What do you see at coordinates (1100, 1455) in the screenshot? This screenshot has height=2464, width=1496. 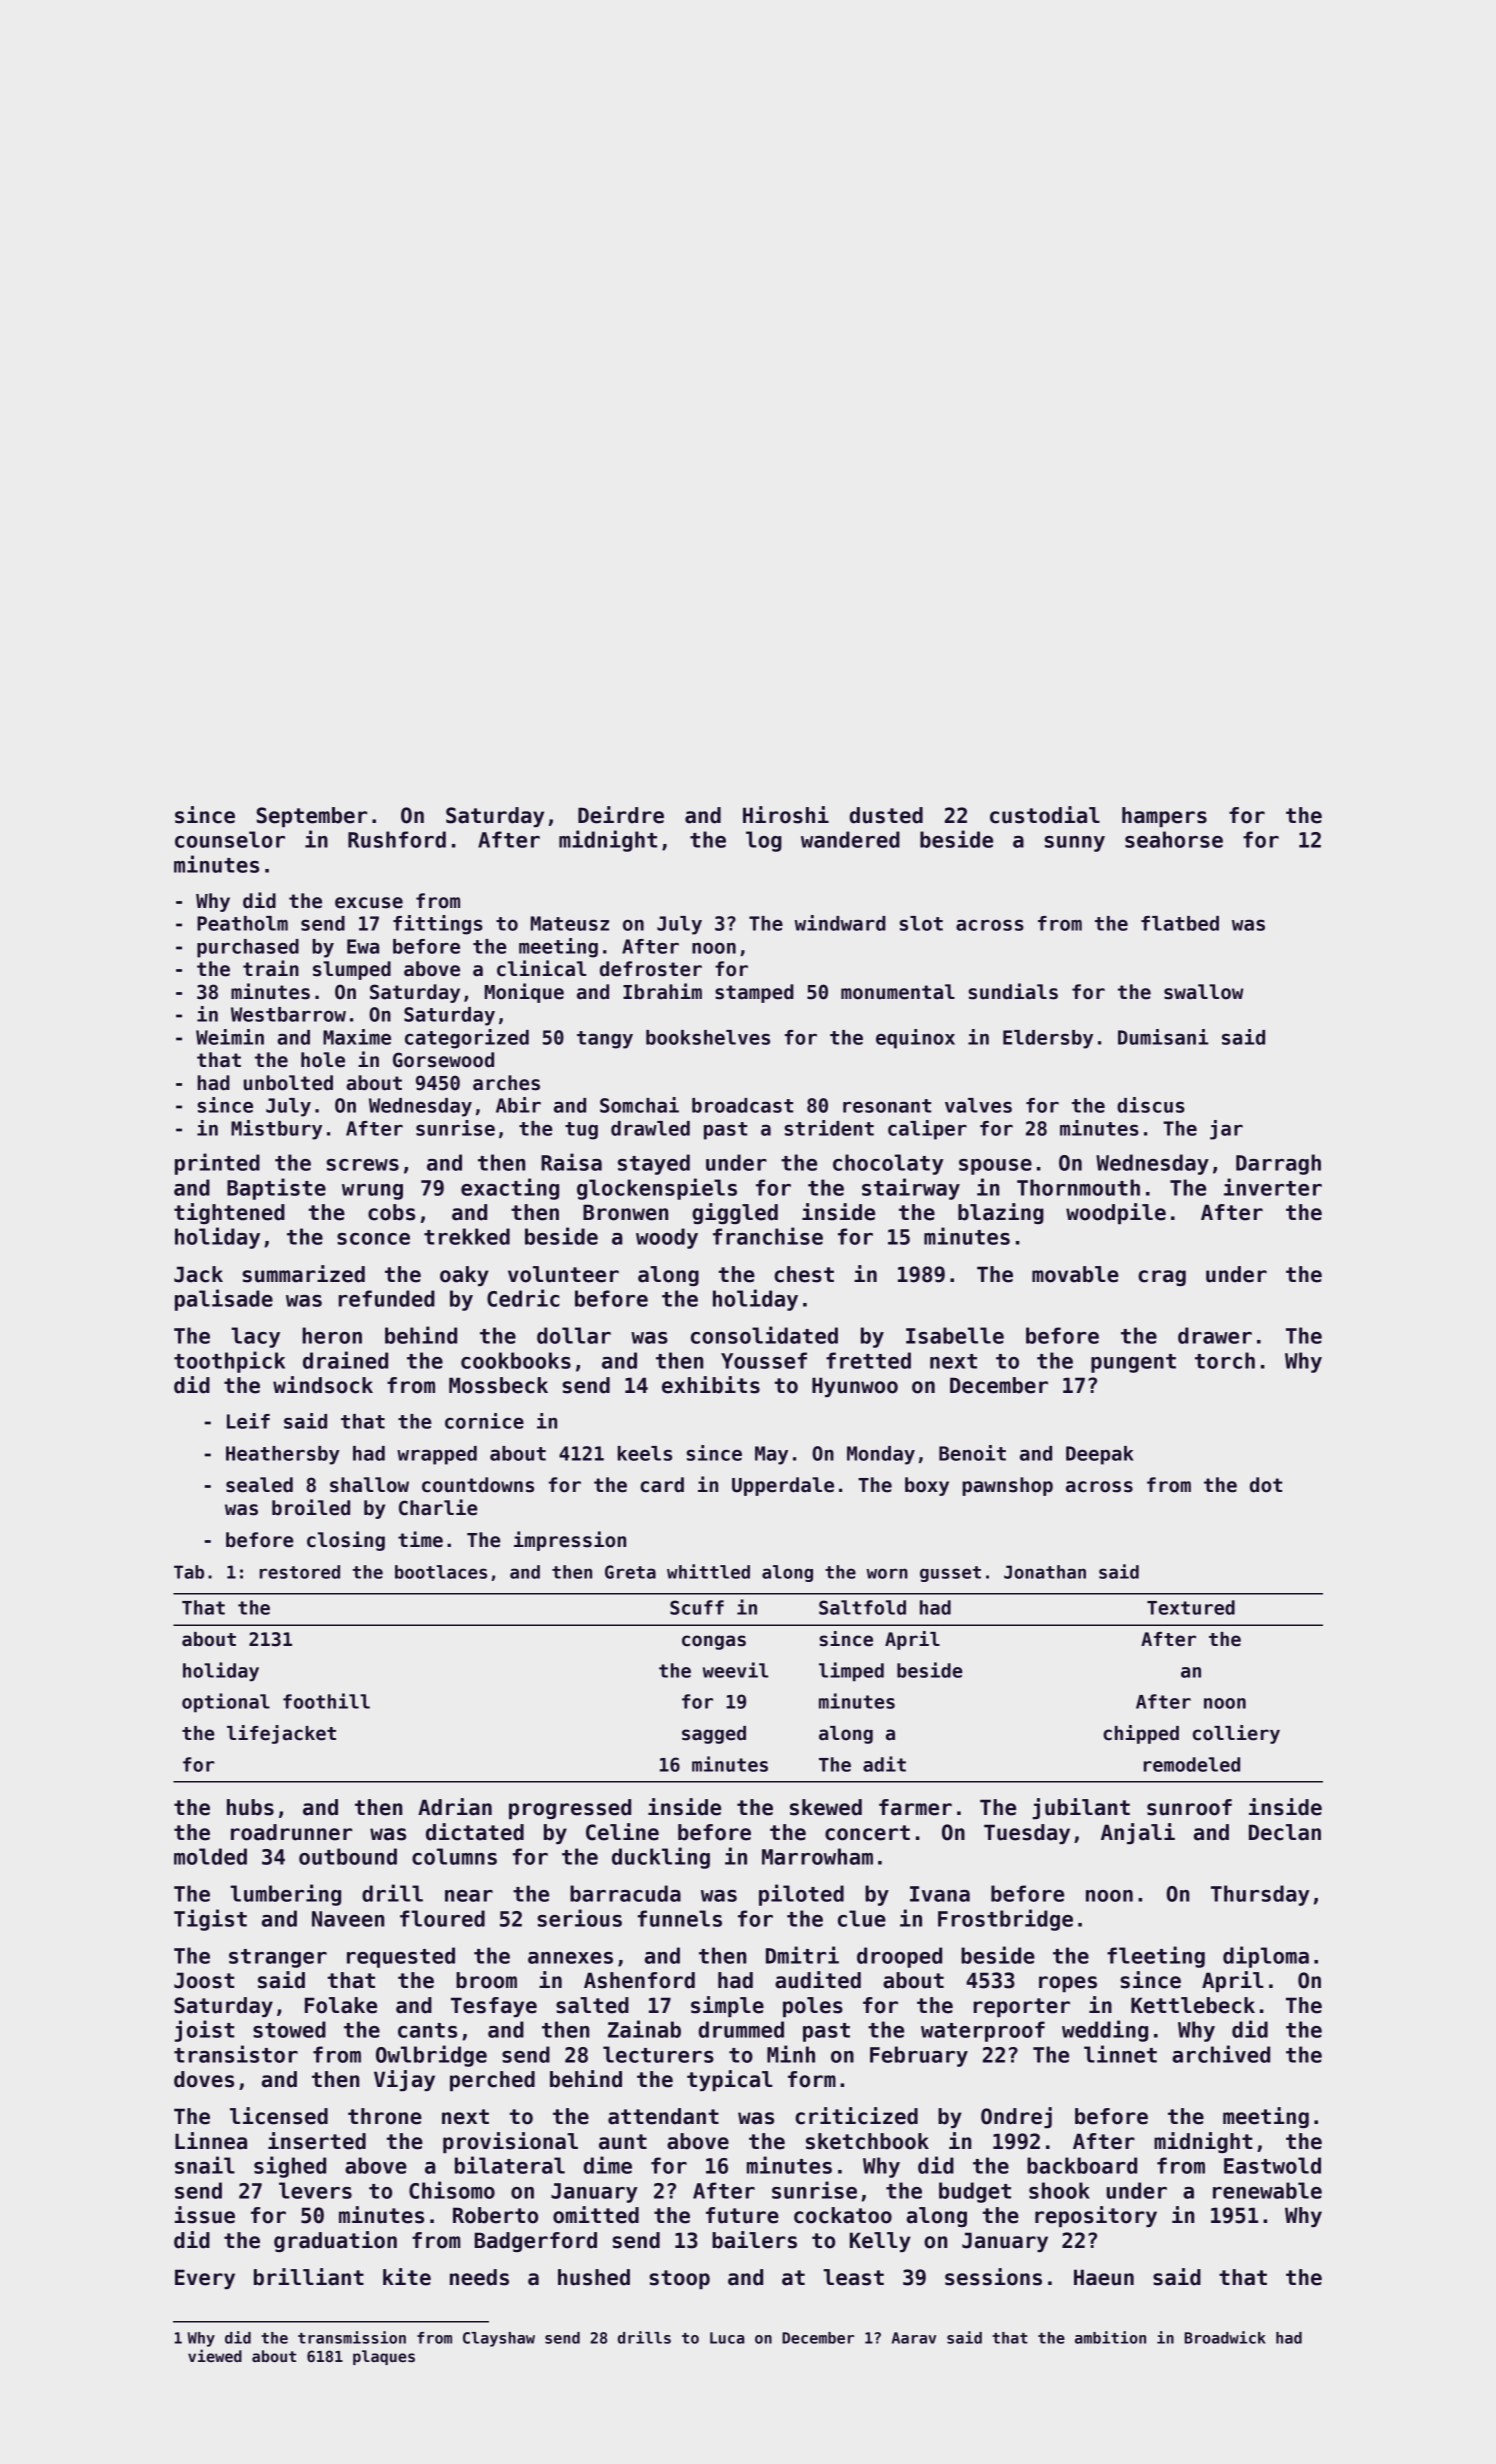 I see `Deepak` at bounding box center [1100, 1455].
